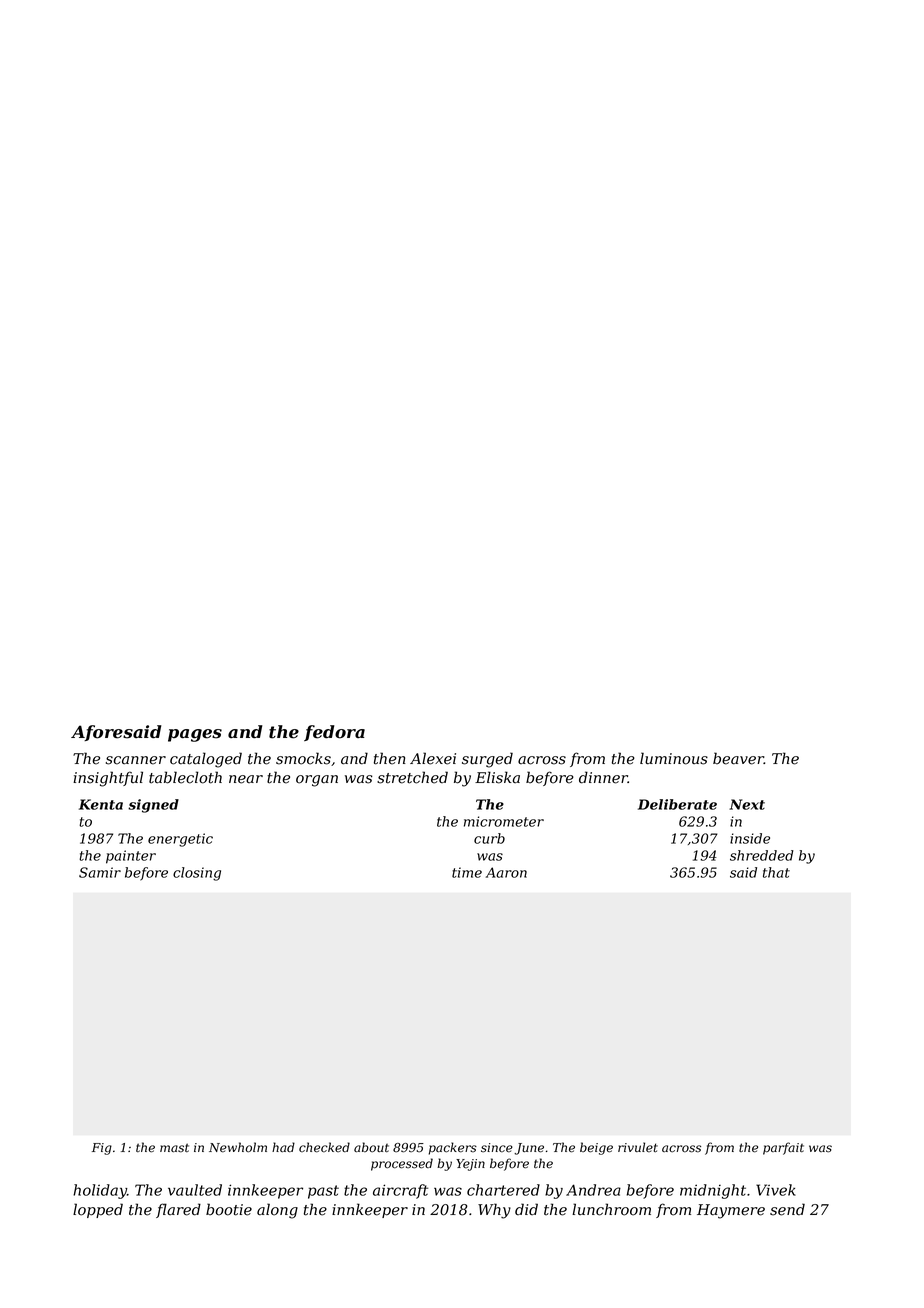 The image size is (924, 1308). What do you see at coordinates (497, 777) in the screenshot?
I see `Eliska` at bounding box center [497, 777].
